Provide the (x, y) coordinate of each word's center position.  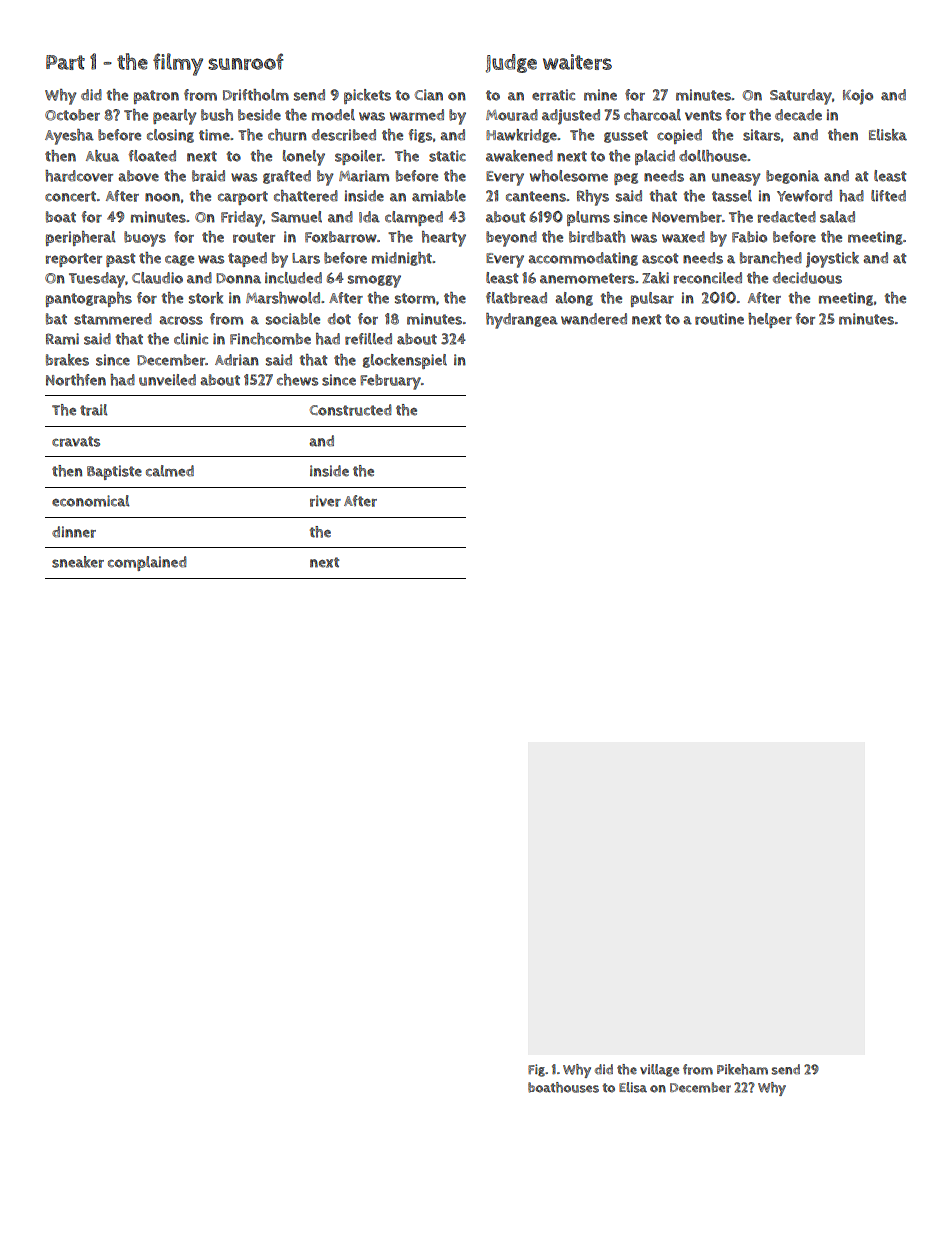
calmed (170, 471)
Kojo (858, 97)
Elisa (633, 1087)
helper (770, 320)
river (325, 501)
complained (147, 563)
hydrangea (522, 321)
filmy (178, 64)
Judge (511, 63)
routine (719, 319)
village (659, 1070)
